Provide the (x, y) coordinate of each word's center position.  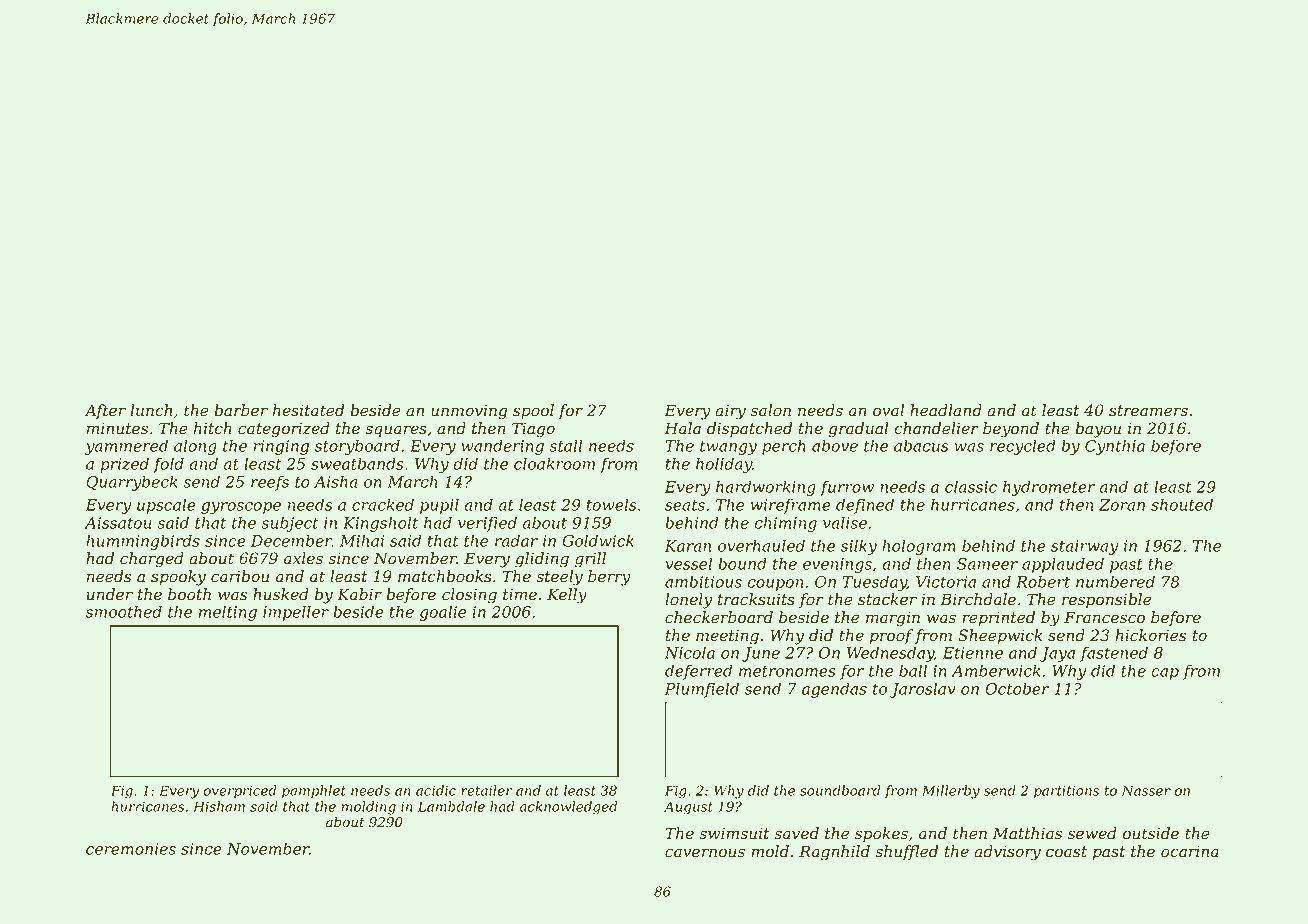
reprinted (998, 619)
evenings (837, 565)
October (1017, 688)
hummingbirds (143, 542)
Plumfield (702, 690)
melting (228, 613)
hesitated (308, 410)
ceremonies (131, 849)
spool (533, 411)
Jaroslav (923, 690)
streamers (1148, 411)
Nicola (690, 652)
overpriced (240, 792)
